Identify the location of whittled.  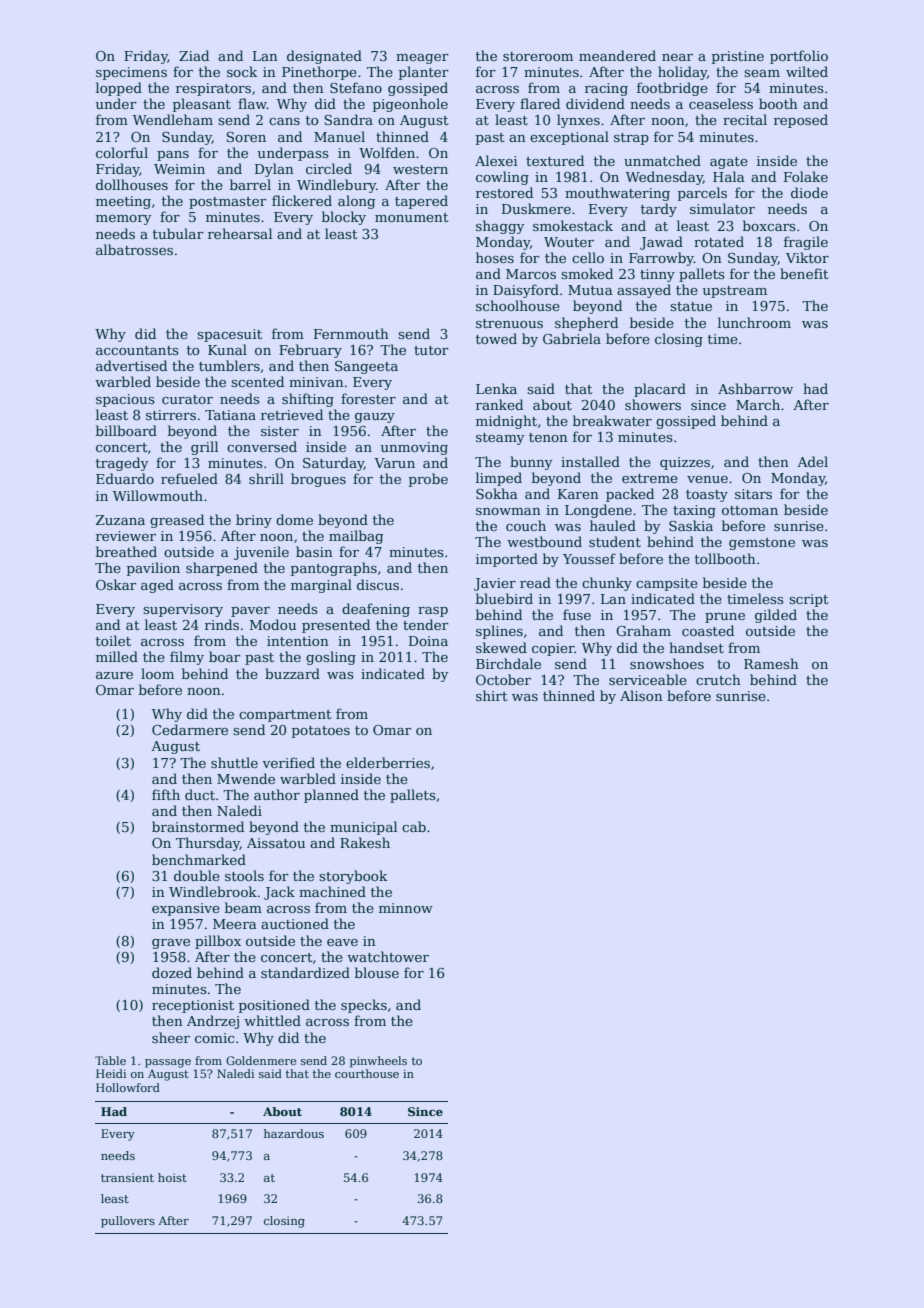
(272, 1020).
